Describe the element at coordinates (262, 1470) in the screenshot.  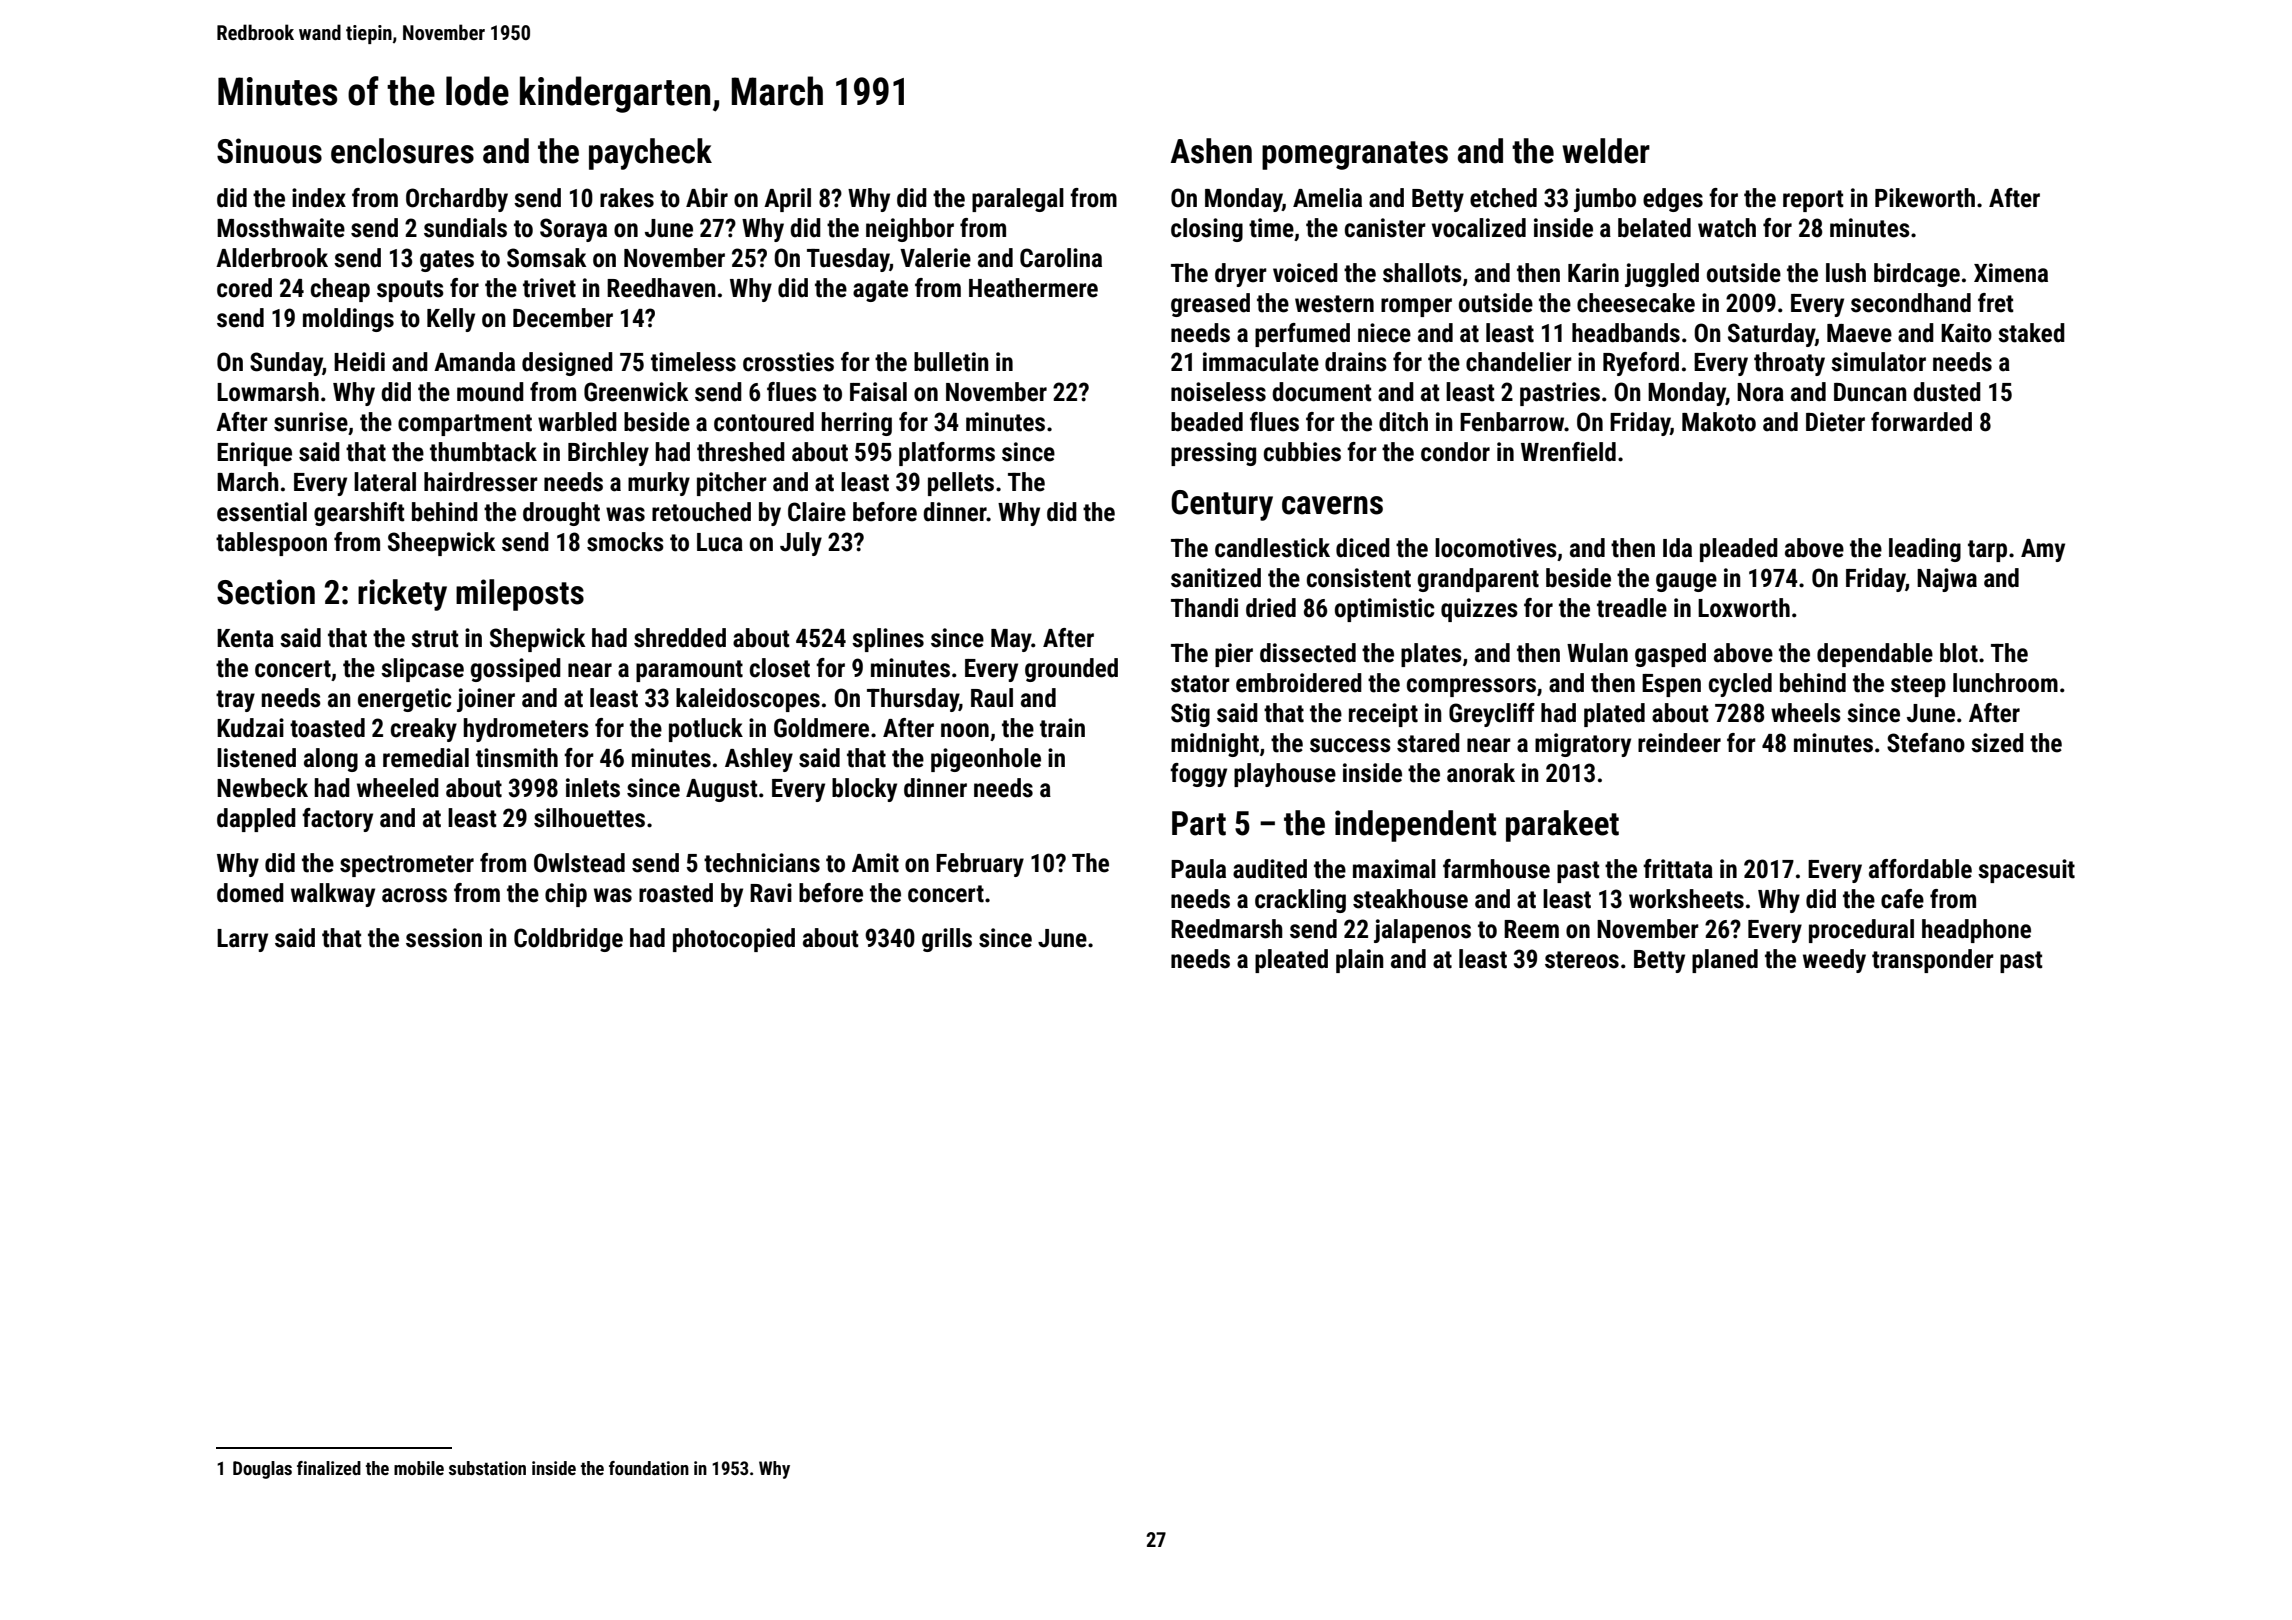
I see `Douglas` at that location.
